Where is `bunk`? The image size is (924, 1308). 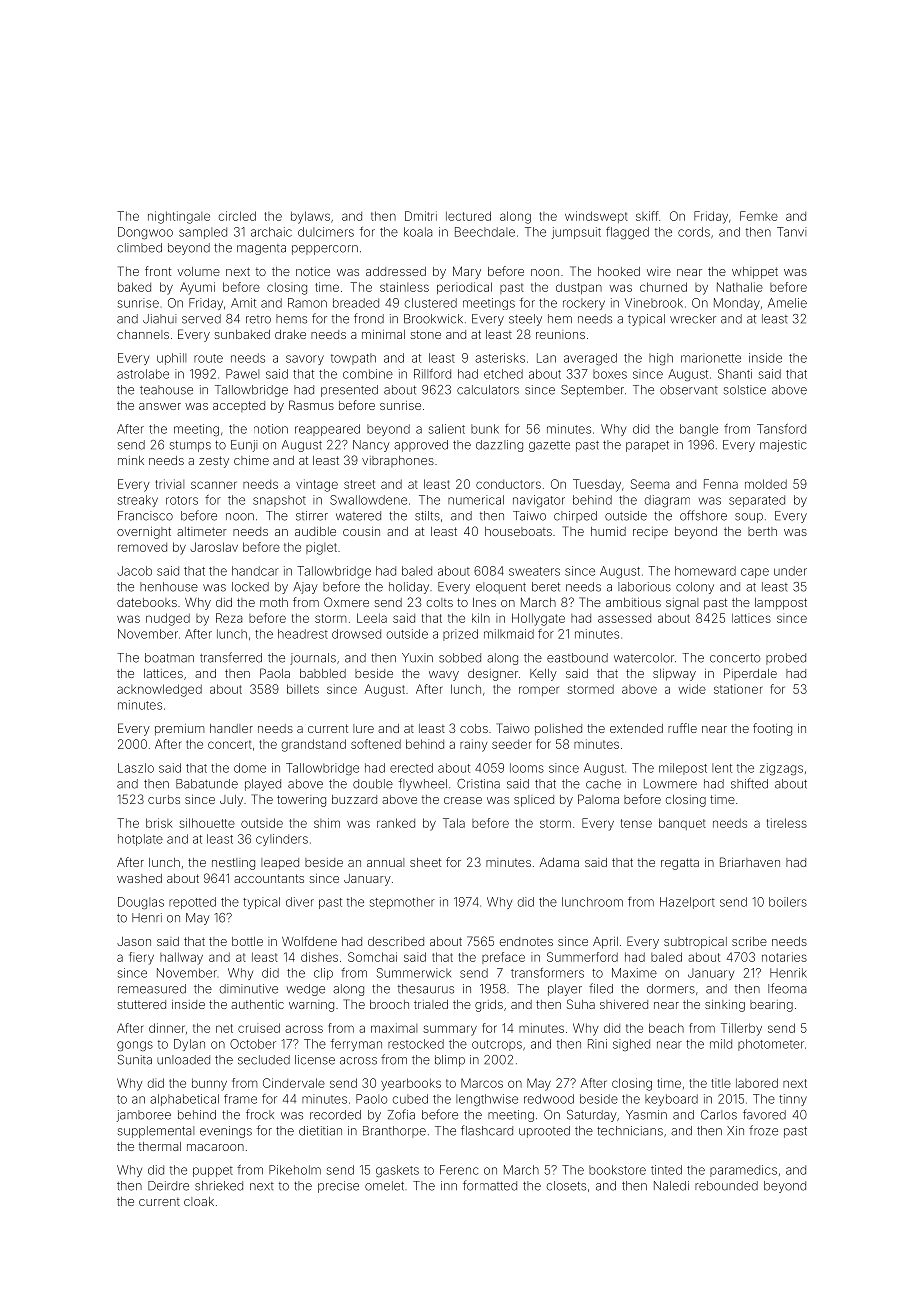
bunk is located at coordinates (485, 429).
